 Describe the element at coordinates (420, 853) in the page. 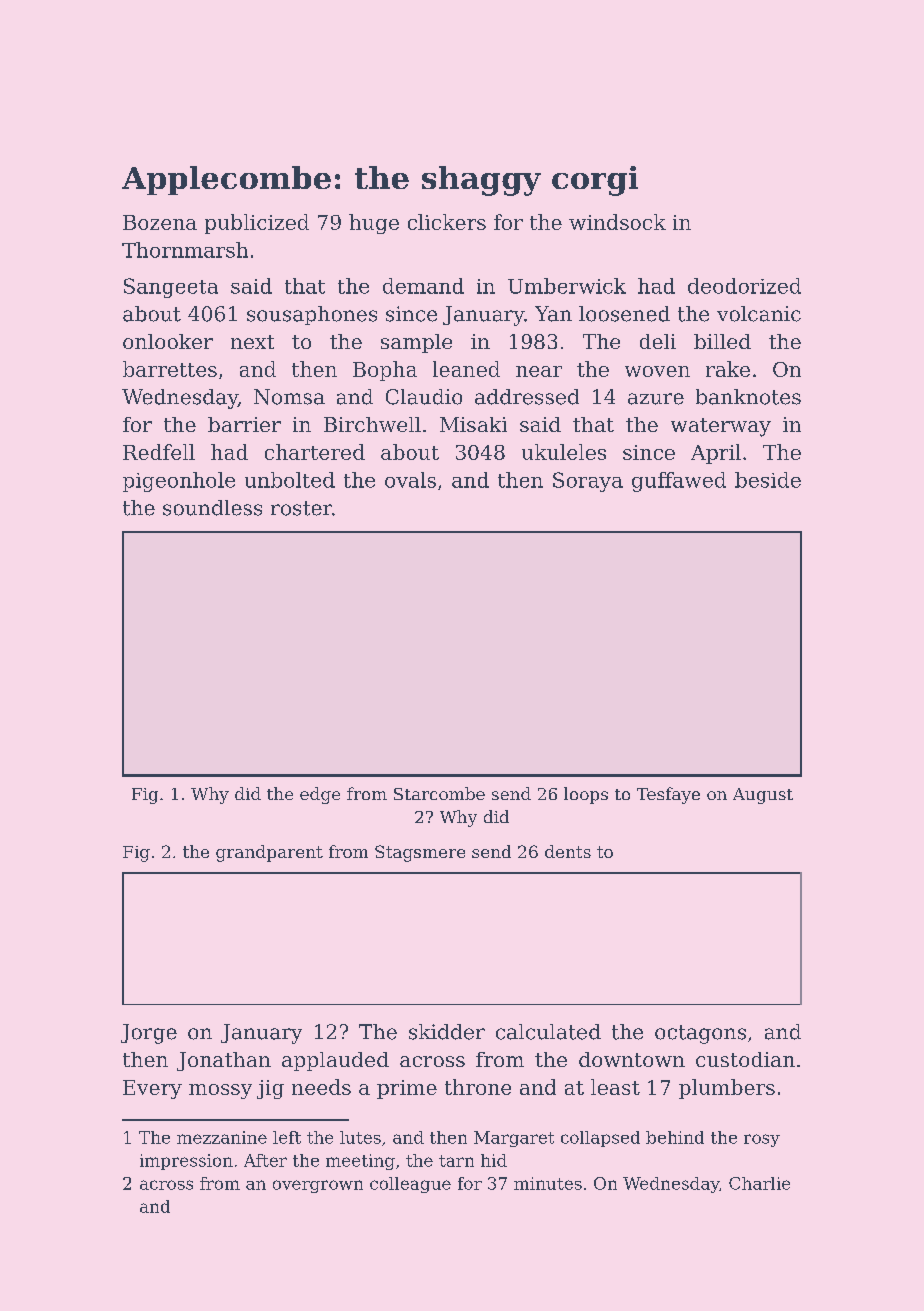

I see `Stagsmere` at that location.
